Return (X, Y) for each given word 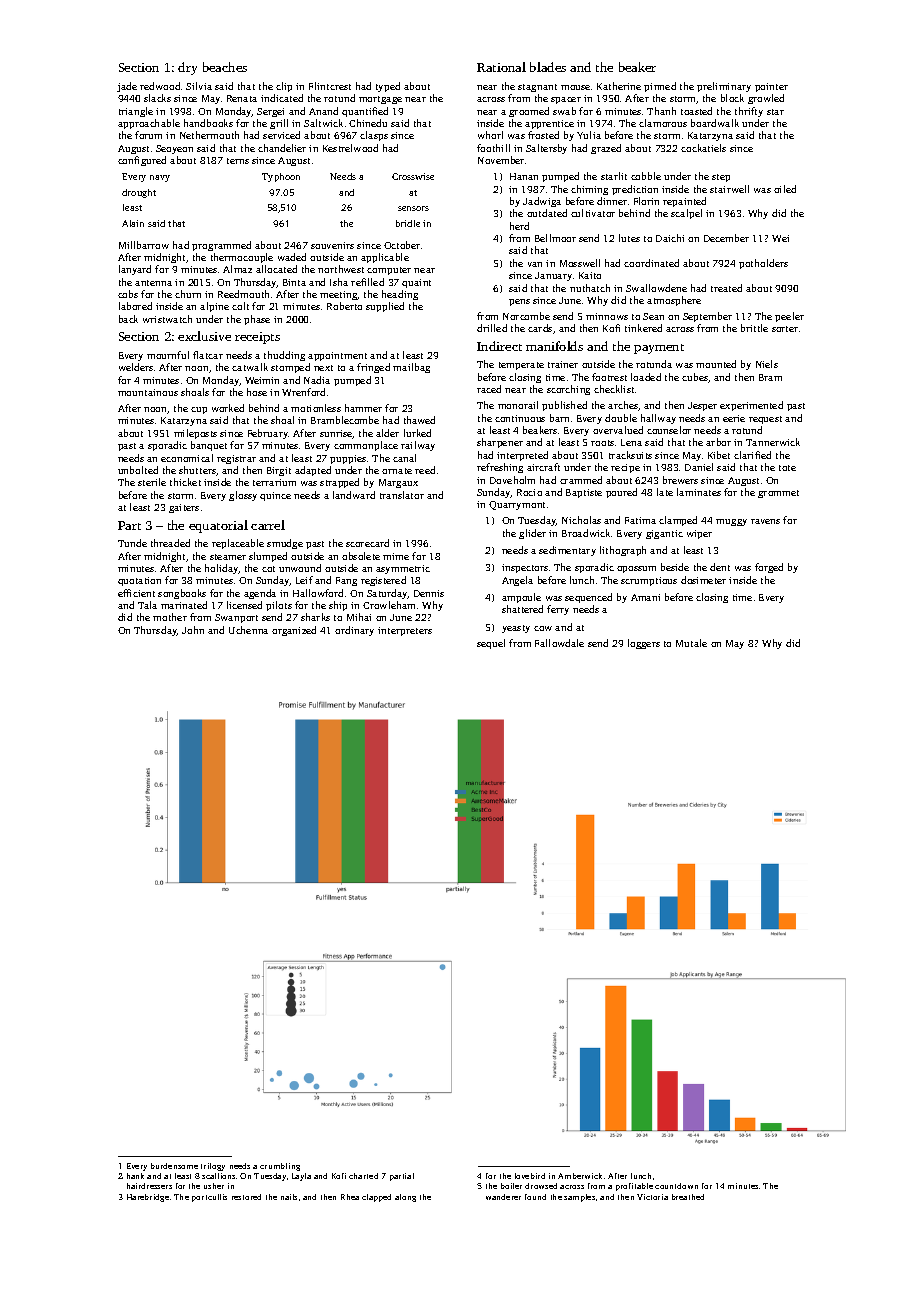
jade (127, 87)
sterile (152, 482)
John (193, 630)
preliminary (724, 87)
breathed (688, 1197)
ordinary (354, 631)
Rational (501, 67)
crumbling (280, 1167)
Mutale (691, 643)
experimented (751, 406)
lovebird (530, 1176)
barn (559, 418)
